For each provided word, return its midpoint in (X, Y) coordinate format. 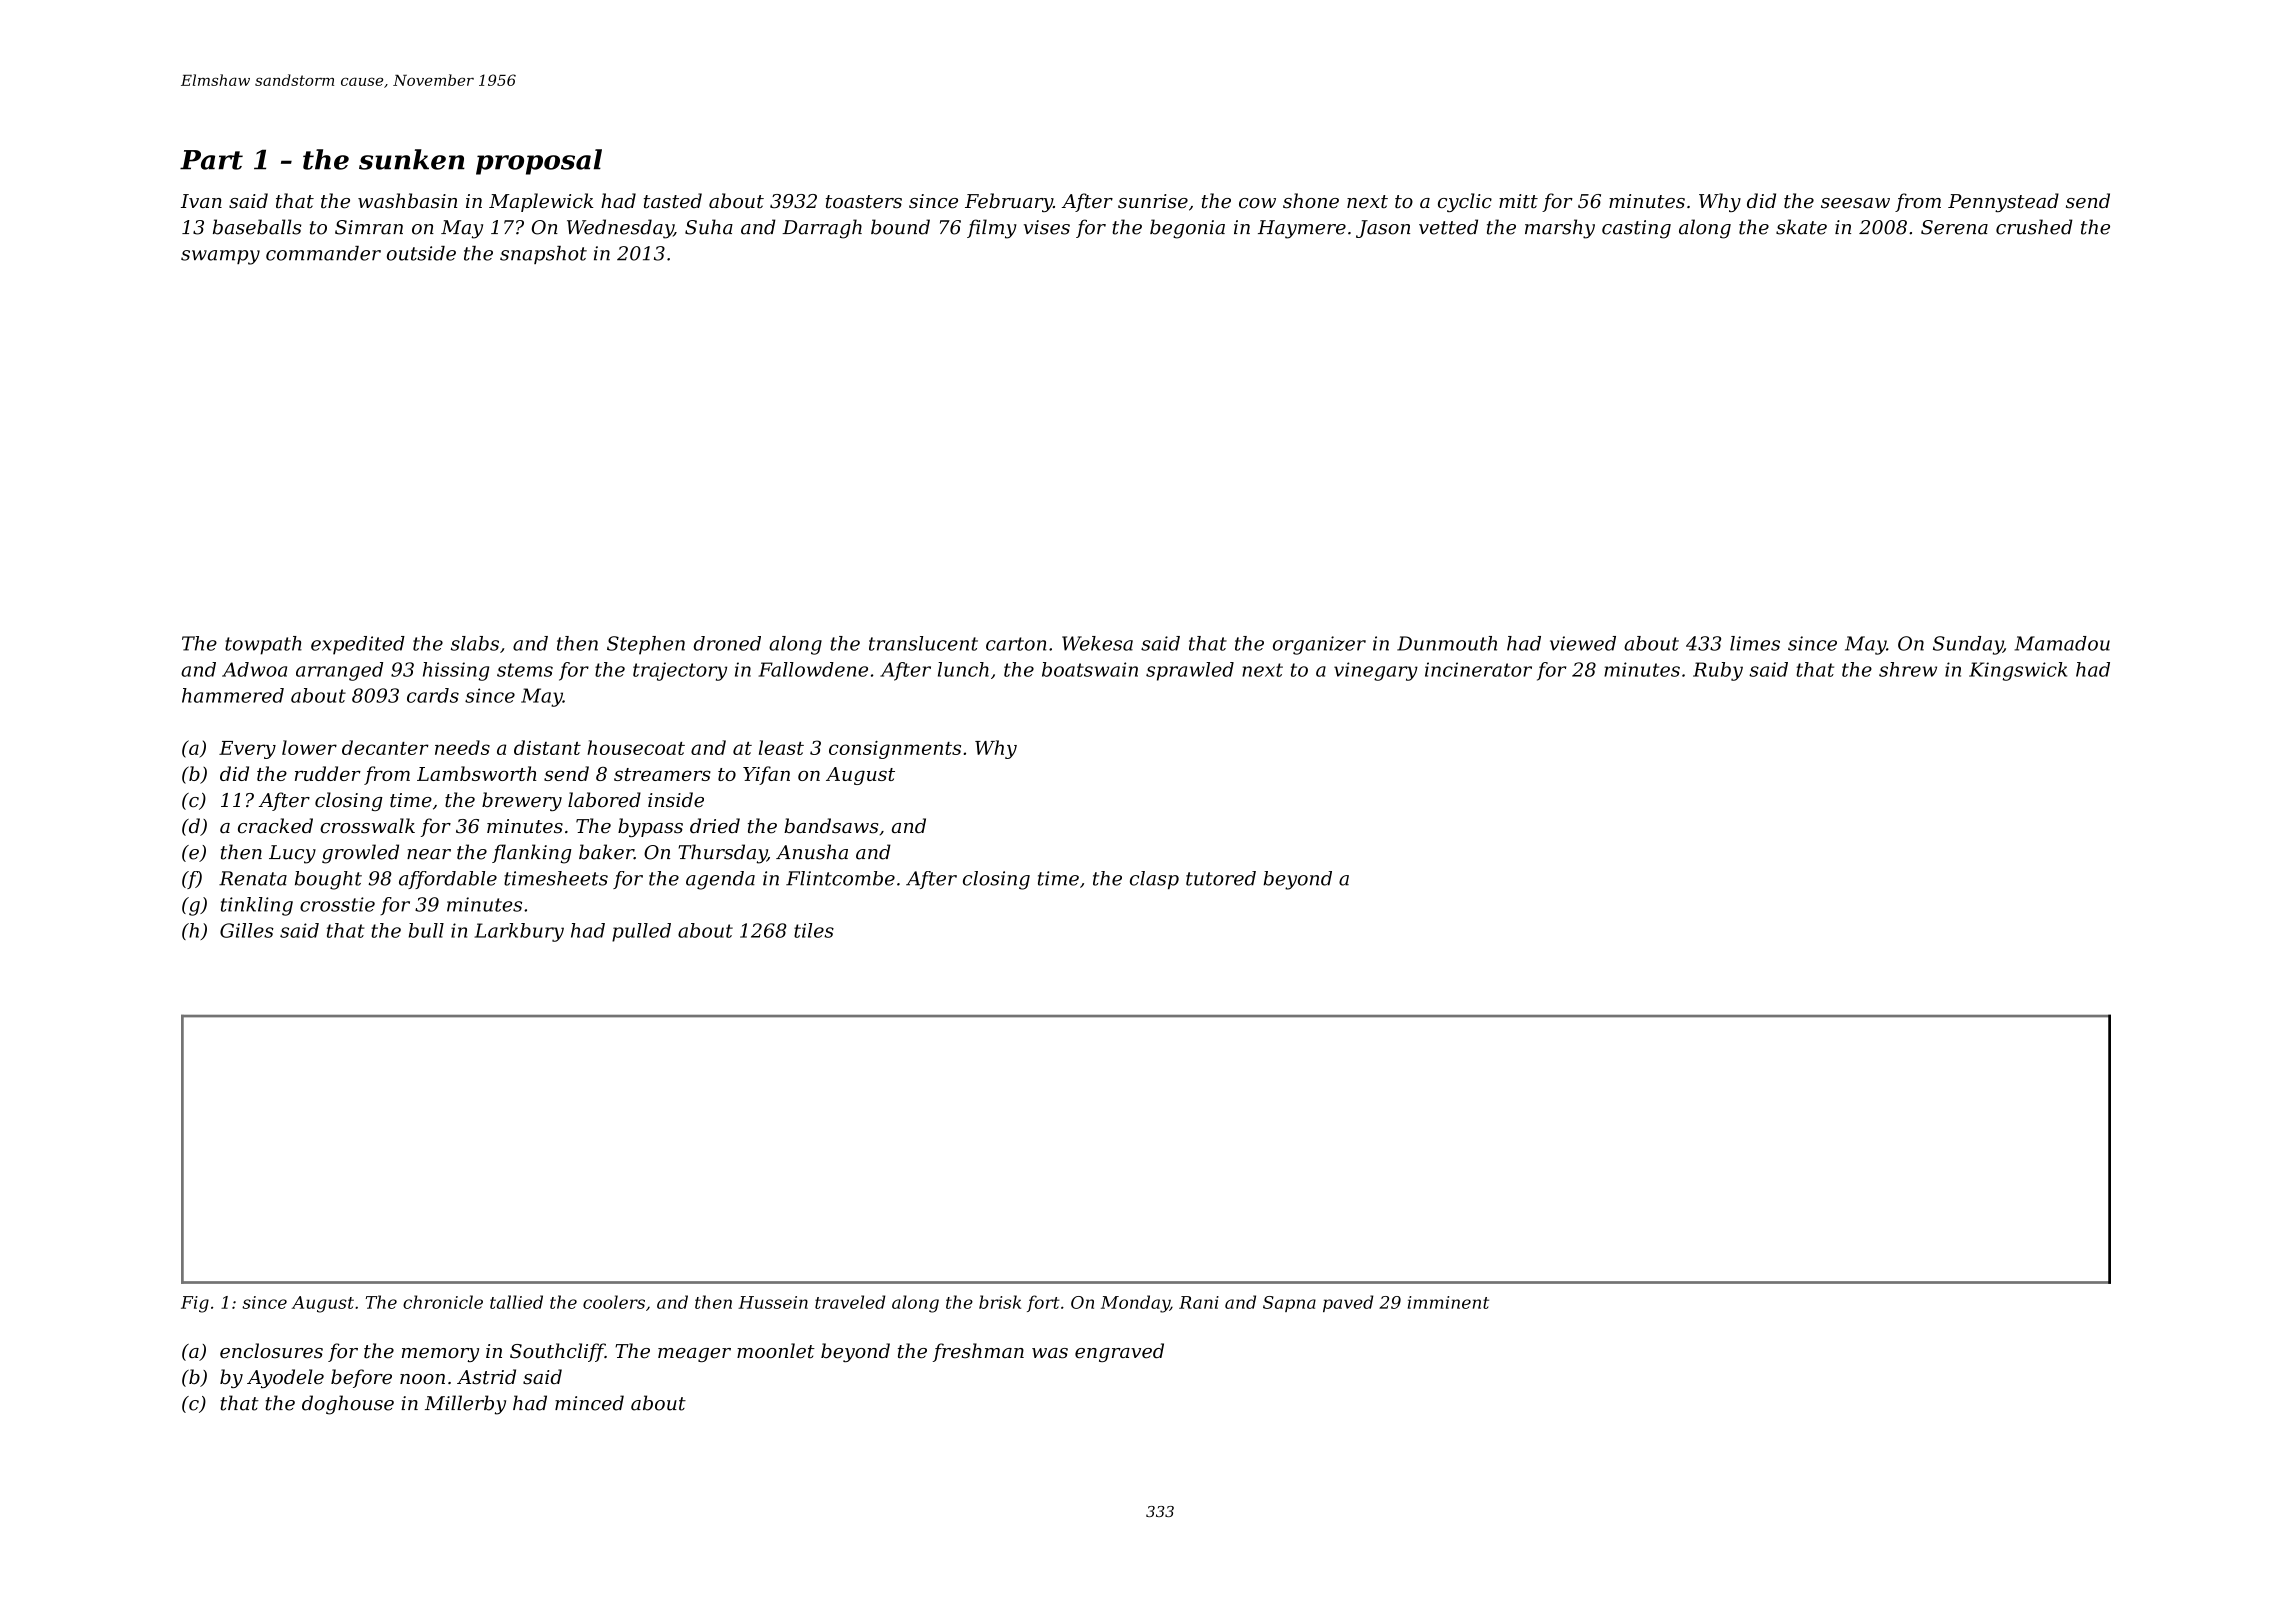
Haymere (1302, 229)
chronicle (443, 1302)
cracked (275, 825)
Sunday (1968, 645)
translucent (923, 643)
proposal (539, 162)
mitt (1518, 201)
